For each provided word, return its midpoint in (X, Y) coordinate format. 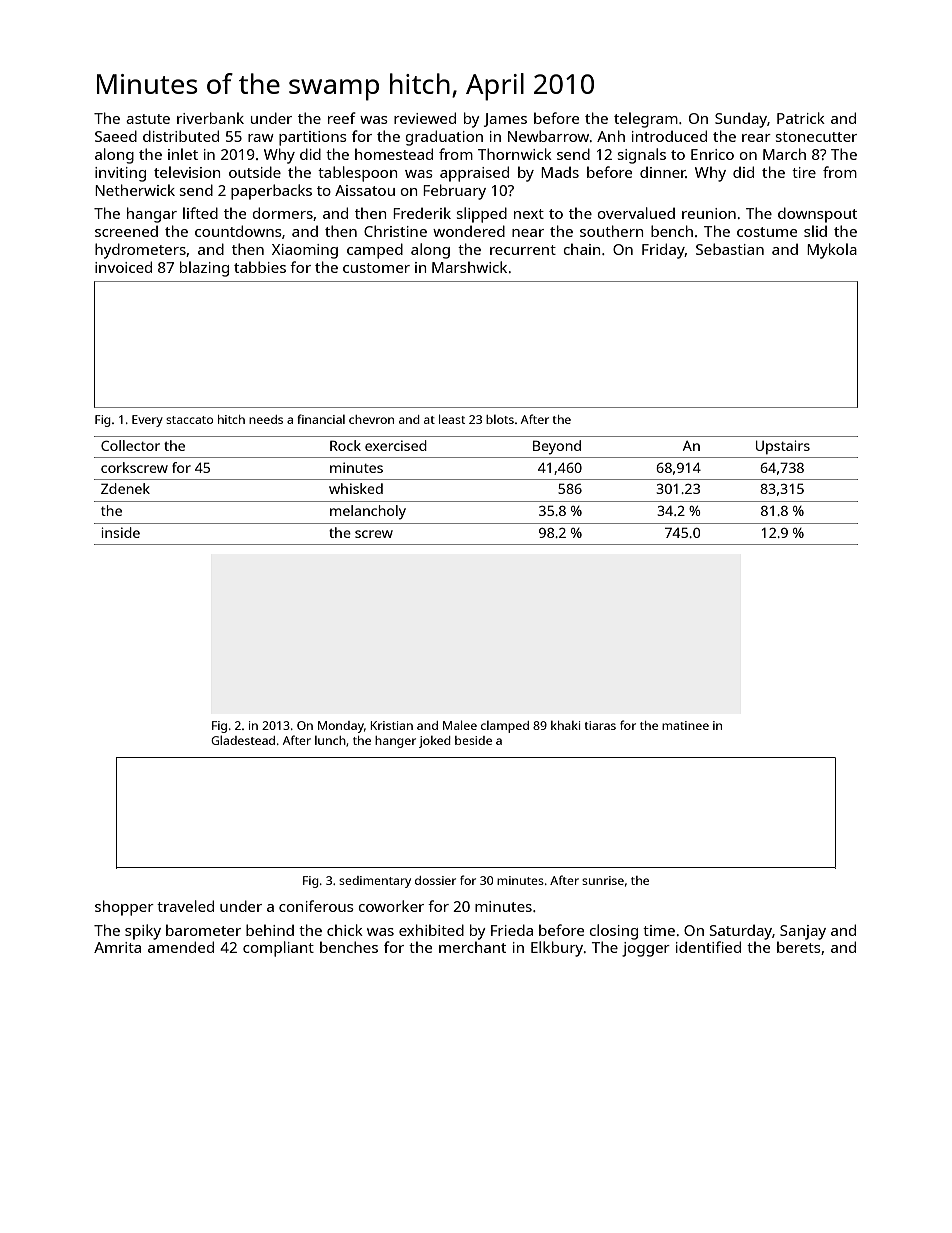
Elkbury (557, 949)
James (505, 120)
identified (708, 947)
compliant (278, 949)
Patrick (801, 118)
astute (148, 119)
